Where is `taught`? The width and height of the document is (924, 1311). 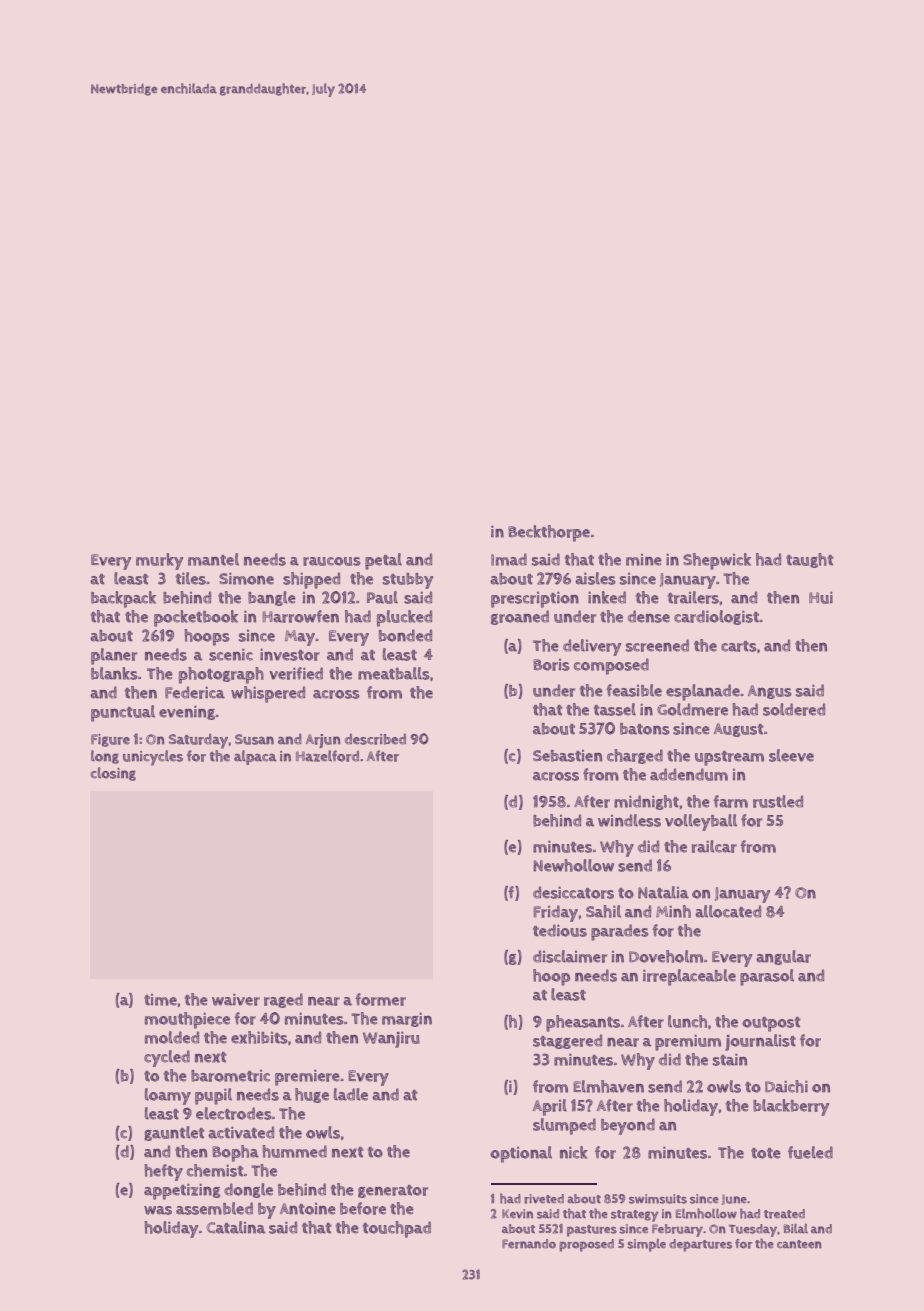
taught is located at coordinates (810, 560).
